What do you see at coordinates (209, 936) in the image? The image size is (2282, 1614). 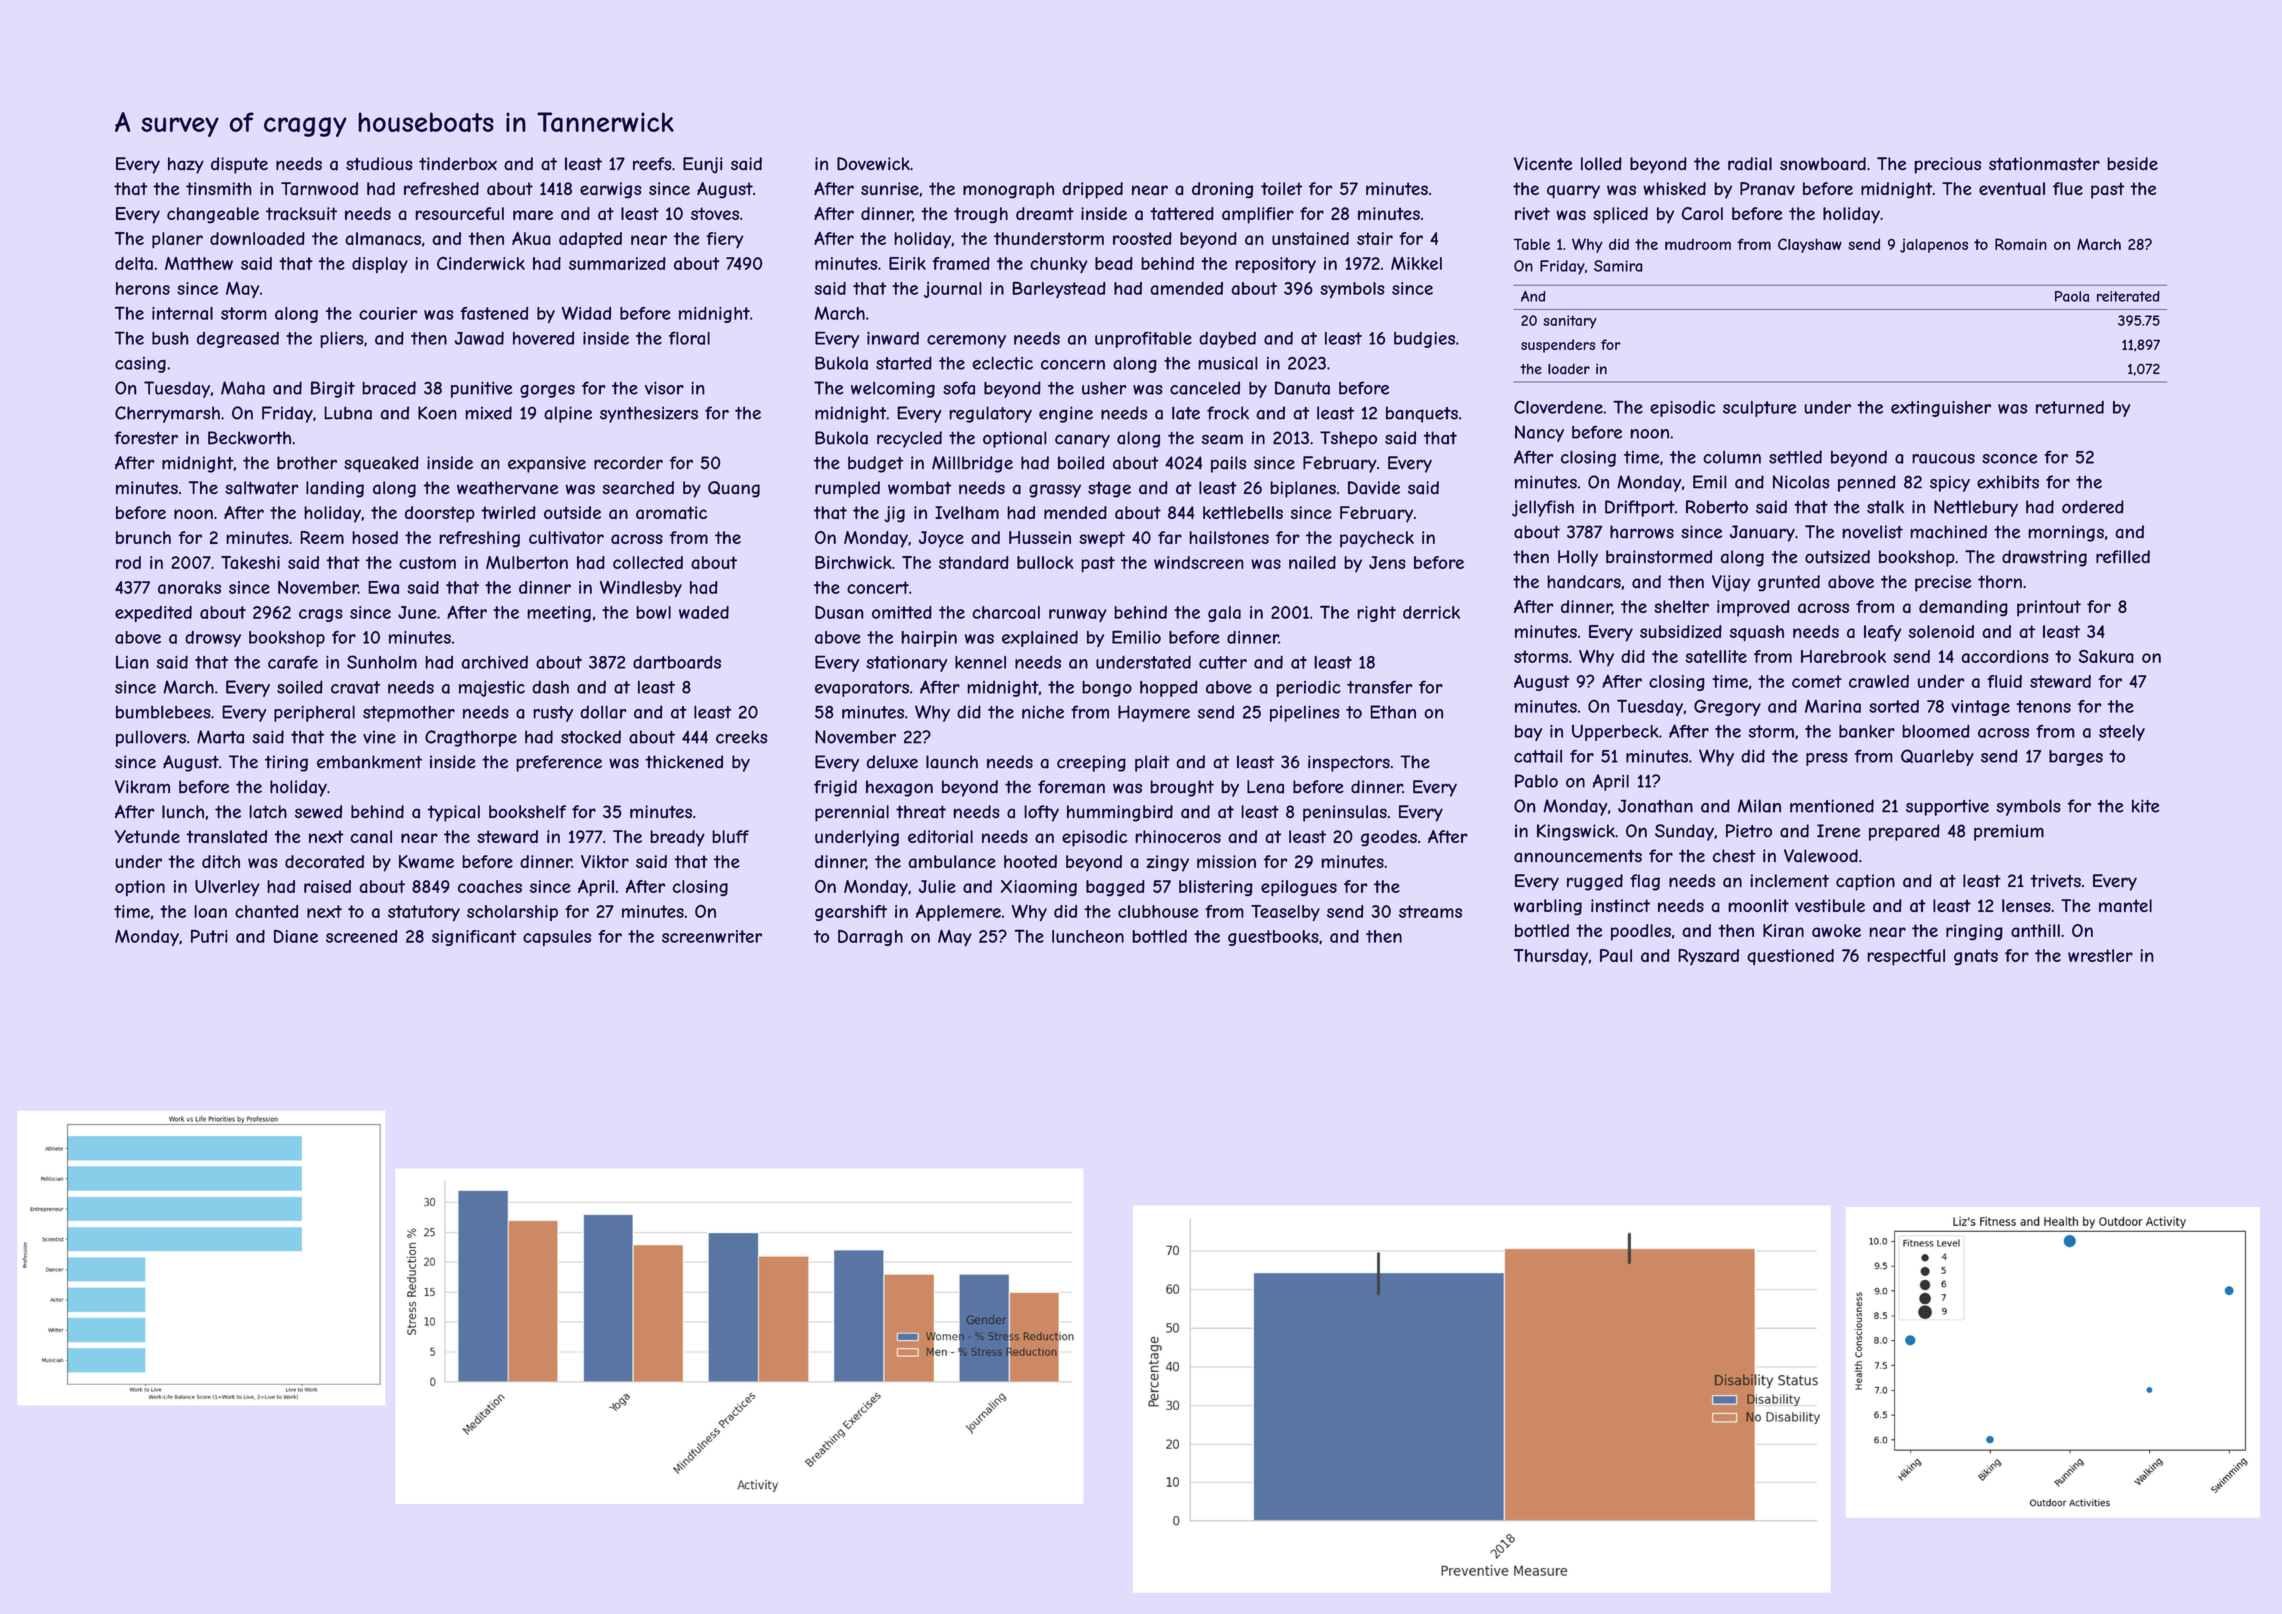 I see `Putri` at bounding box center [209, 936].
